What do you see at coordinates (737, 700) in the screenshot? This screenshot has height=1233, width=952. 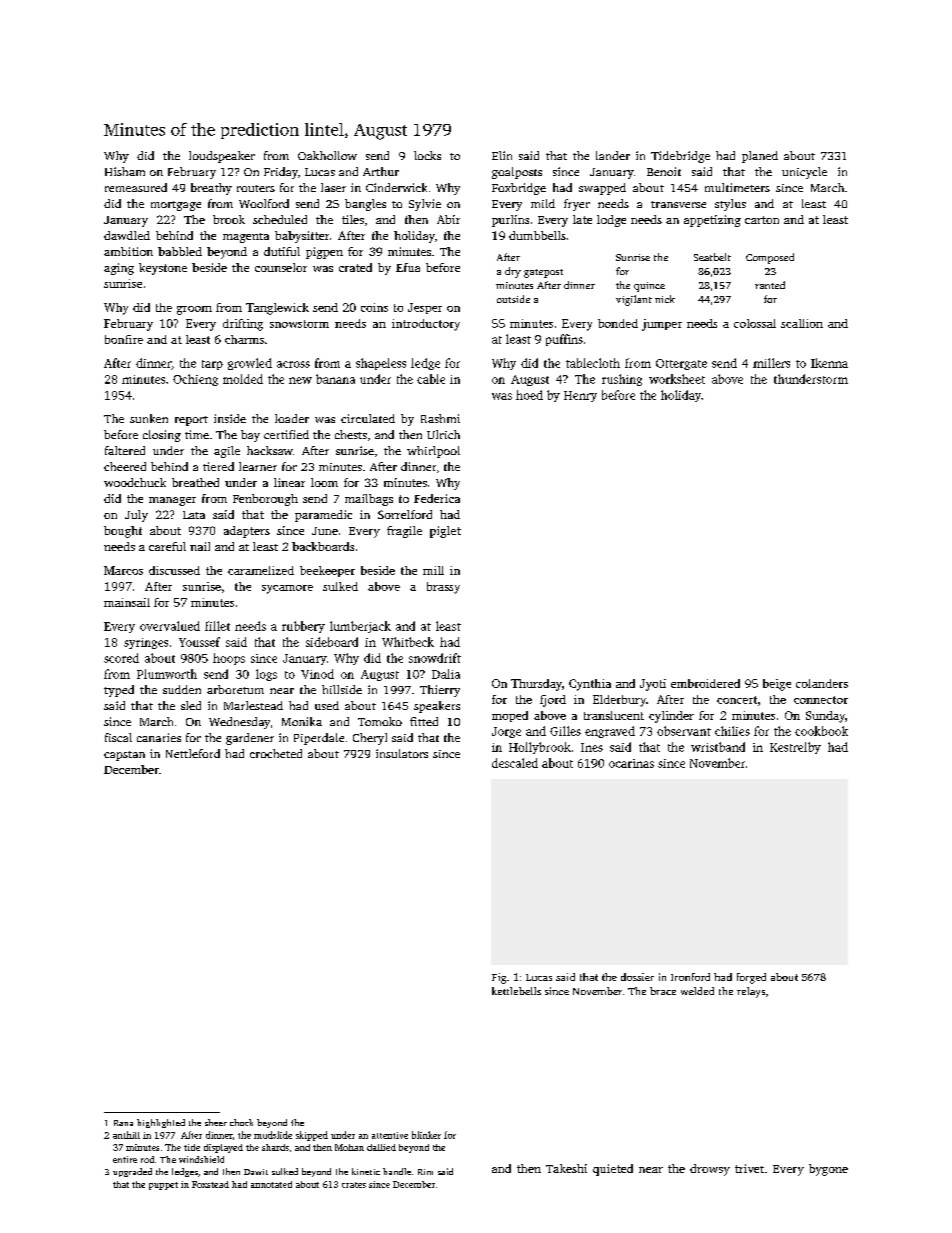 I see `concert` at bounding box center [737, 700].
